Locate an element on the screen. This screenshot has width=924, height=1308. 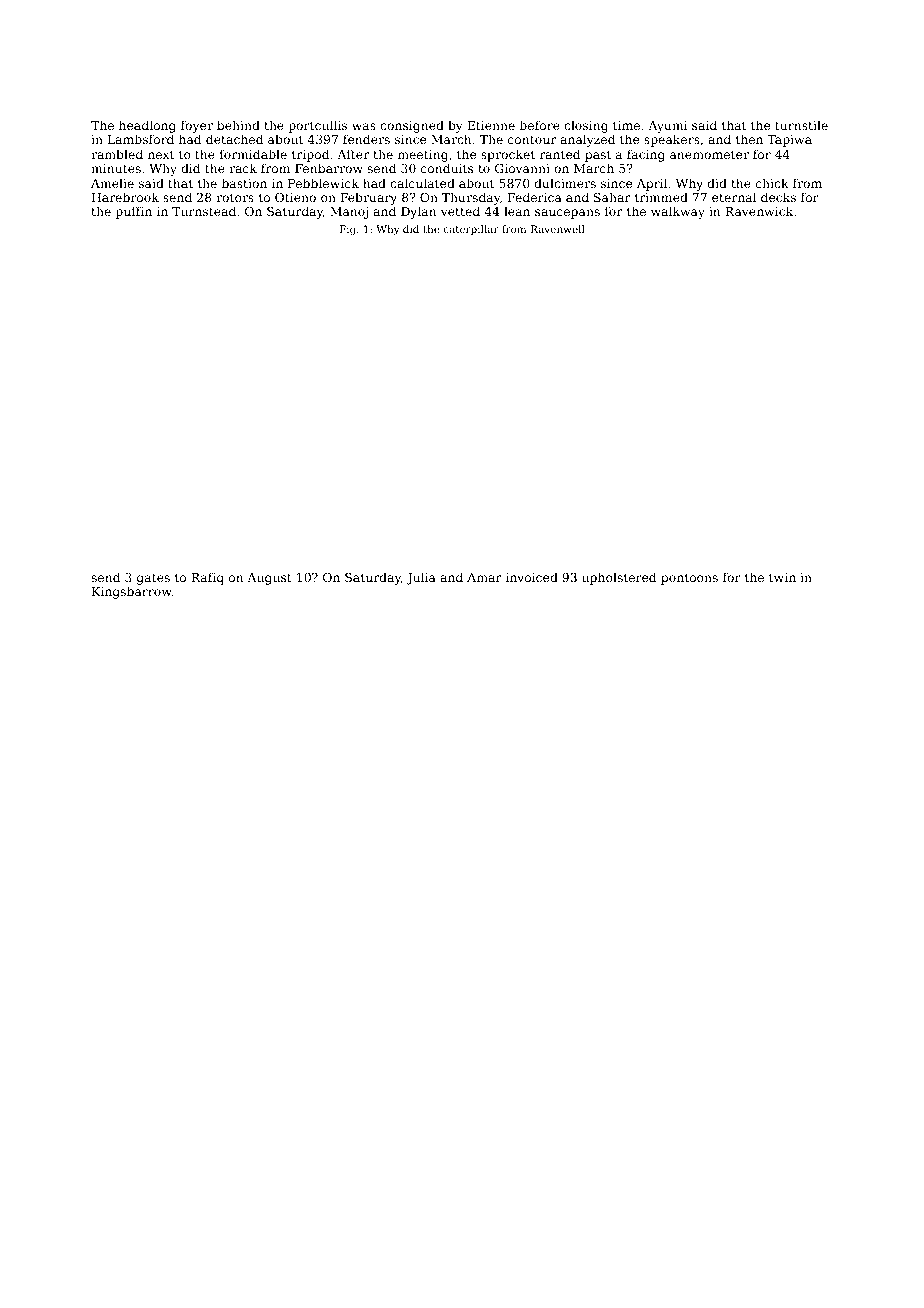
twin is located at coordinates (782, 577).
